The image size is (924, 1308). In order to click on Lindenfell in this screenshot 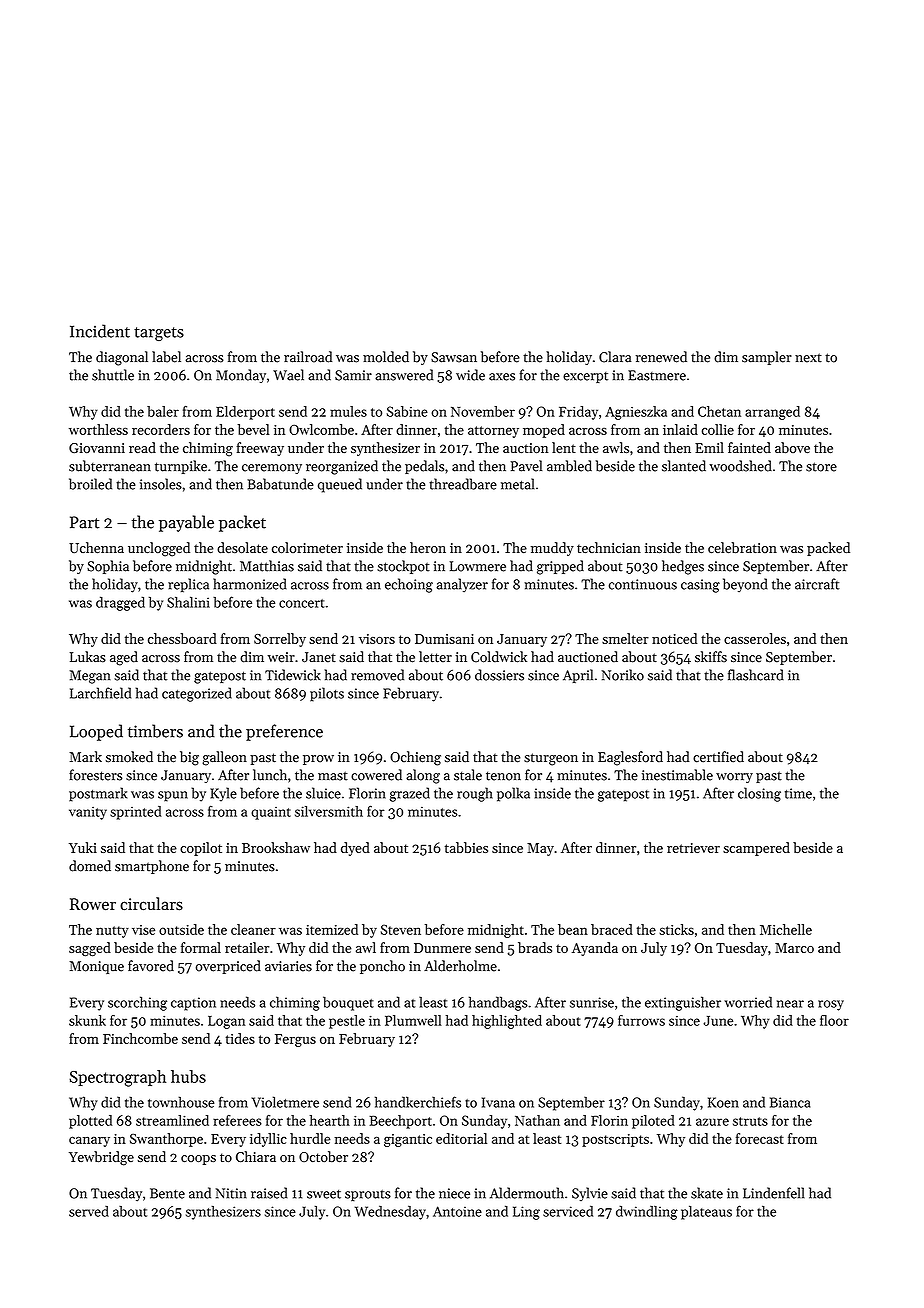, I will do `click(774, 1193)`.
